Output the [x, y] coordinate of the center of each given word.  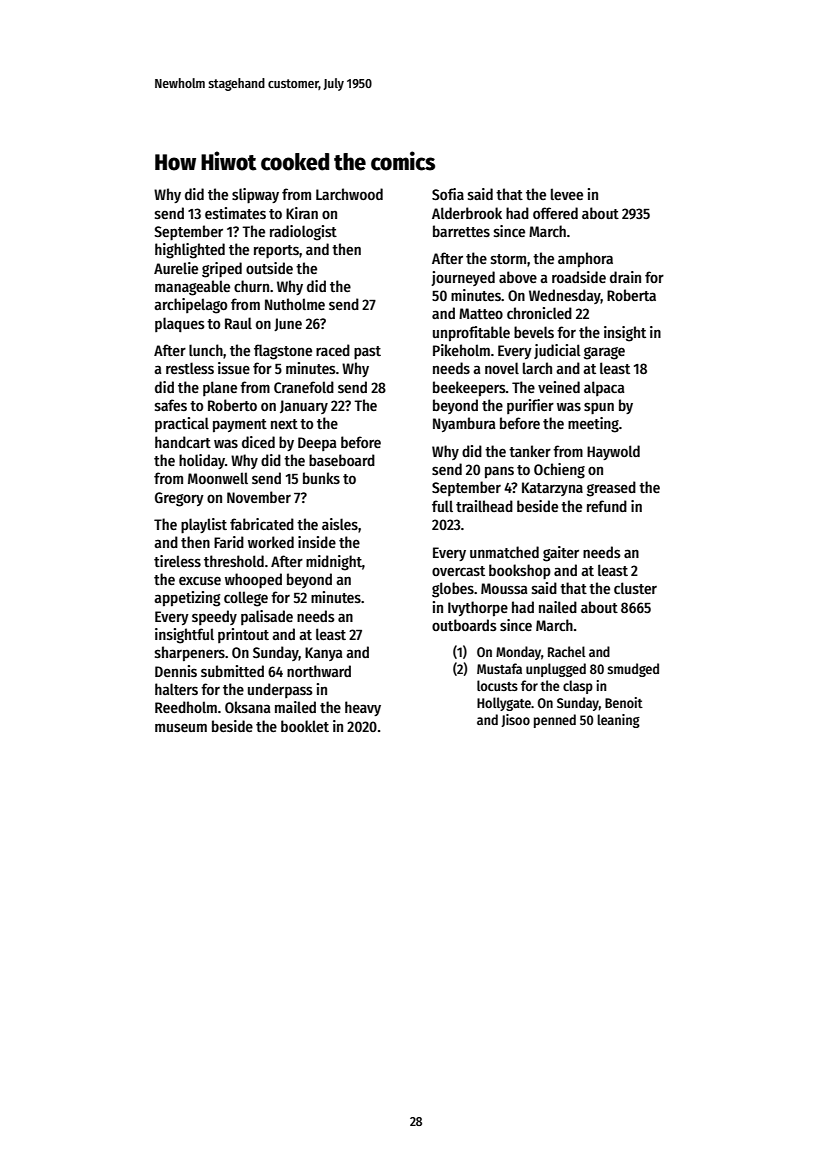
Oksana [248, 707]
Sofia [448, 194]
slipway [255, 195]
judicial [557, 351]
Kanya [324, 654]
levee [567, 194]
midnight [334, 563]
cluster [635, 588]
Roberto [232, 405]
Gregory [179, 499]
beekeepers [469, 388]
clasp [578, 687]
